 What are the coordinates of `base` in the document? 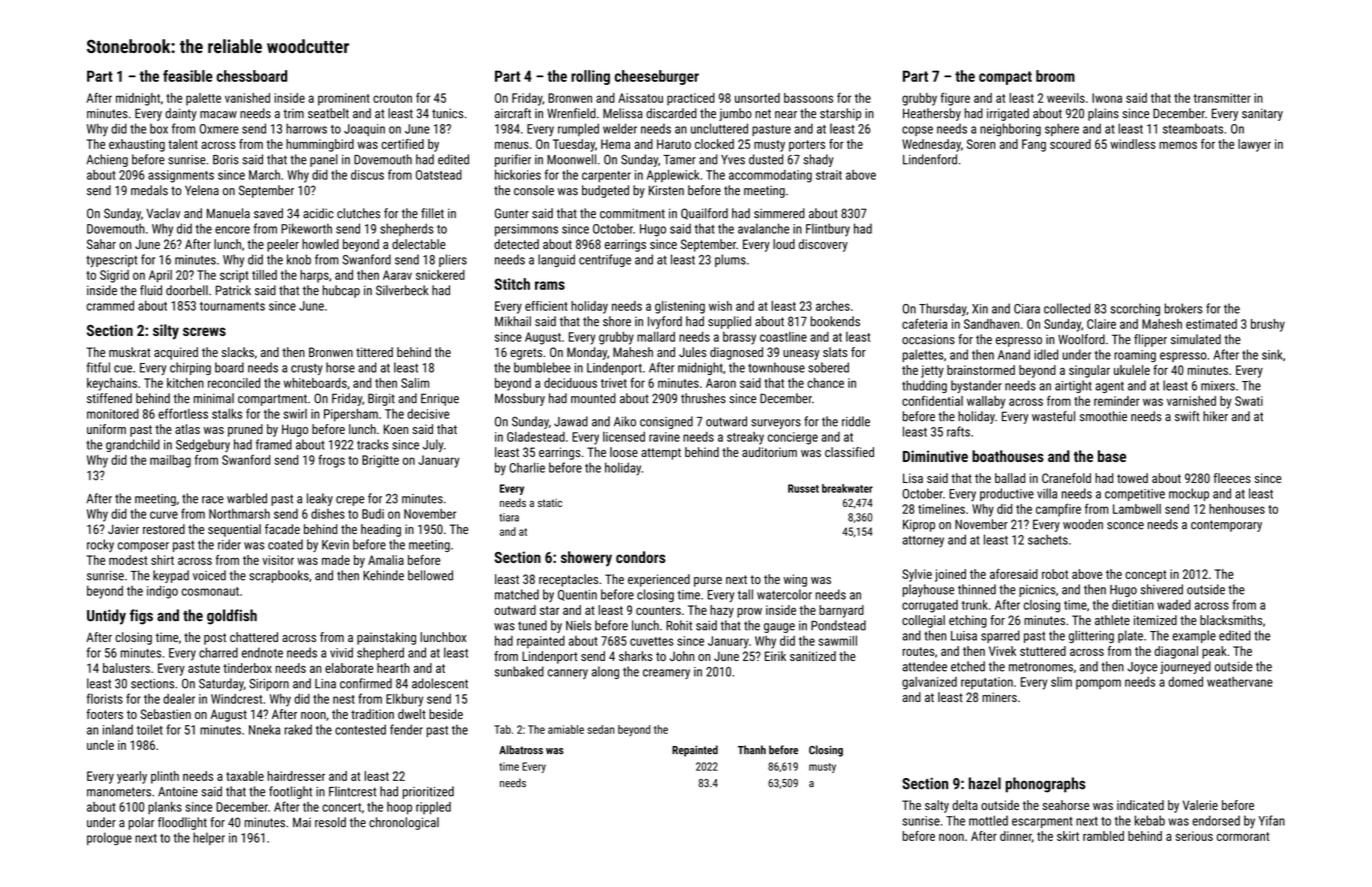 It's located at (1112, 456).
